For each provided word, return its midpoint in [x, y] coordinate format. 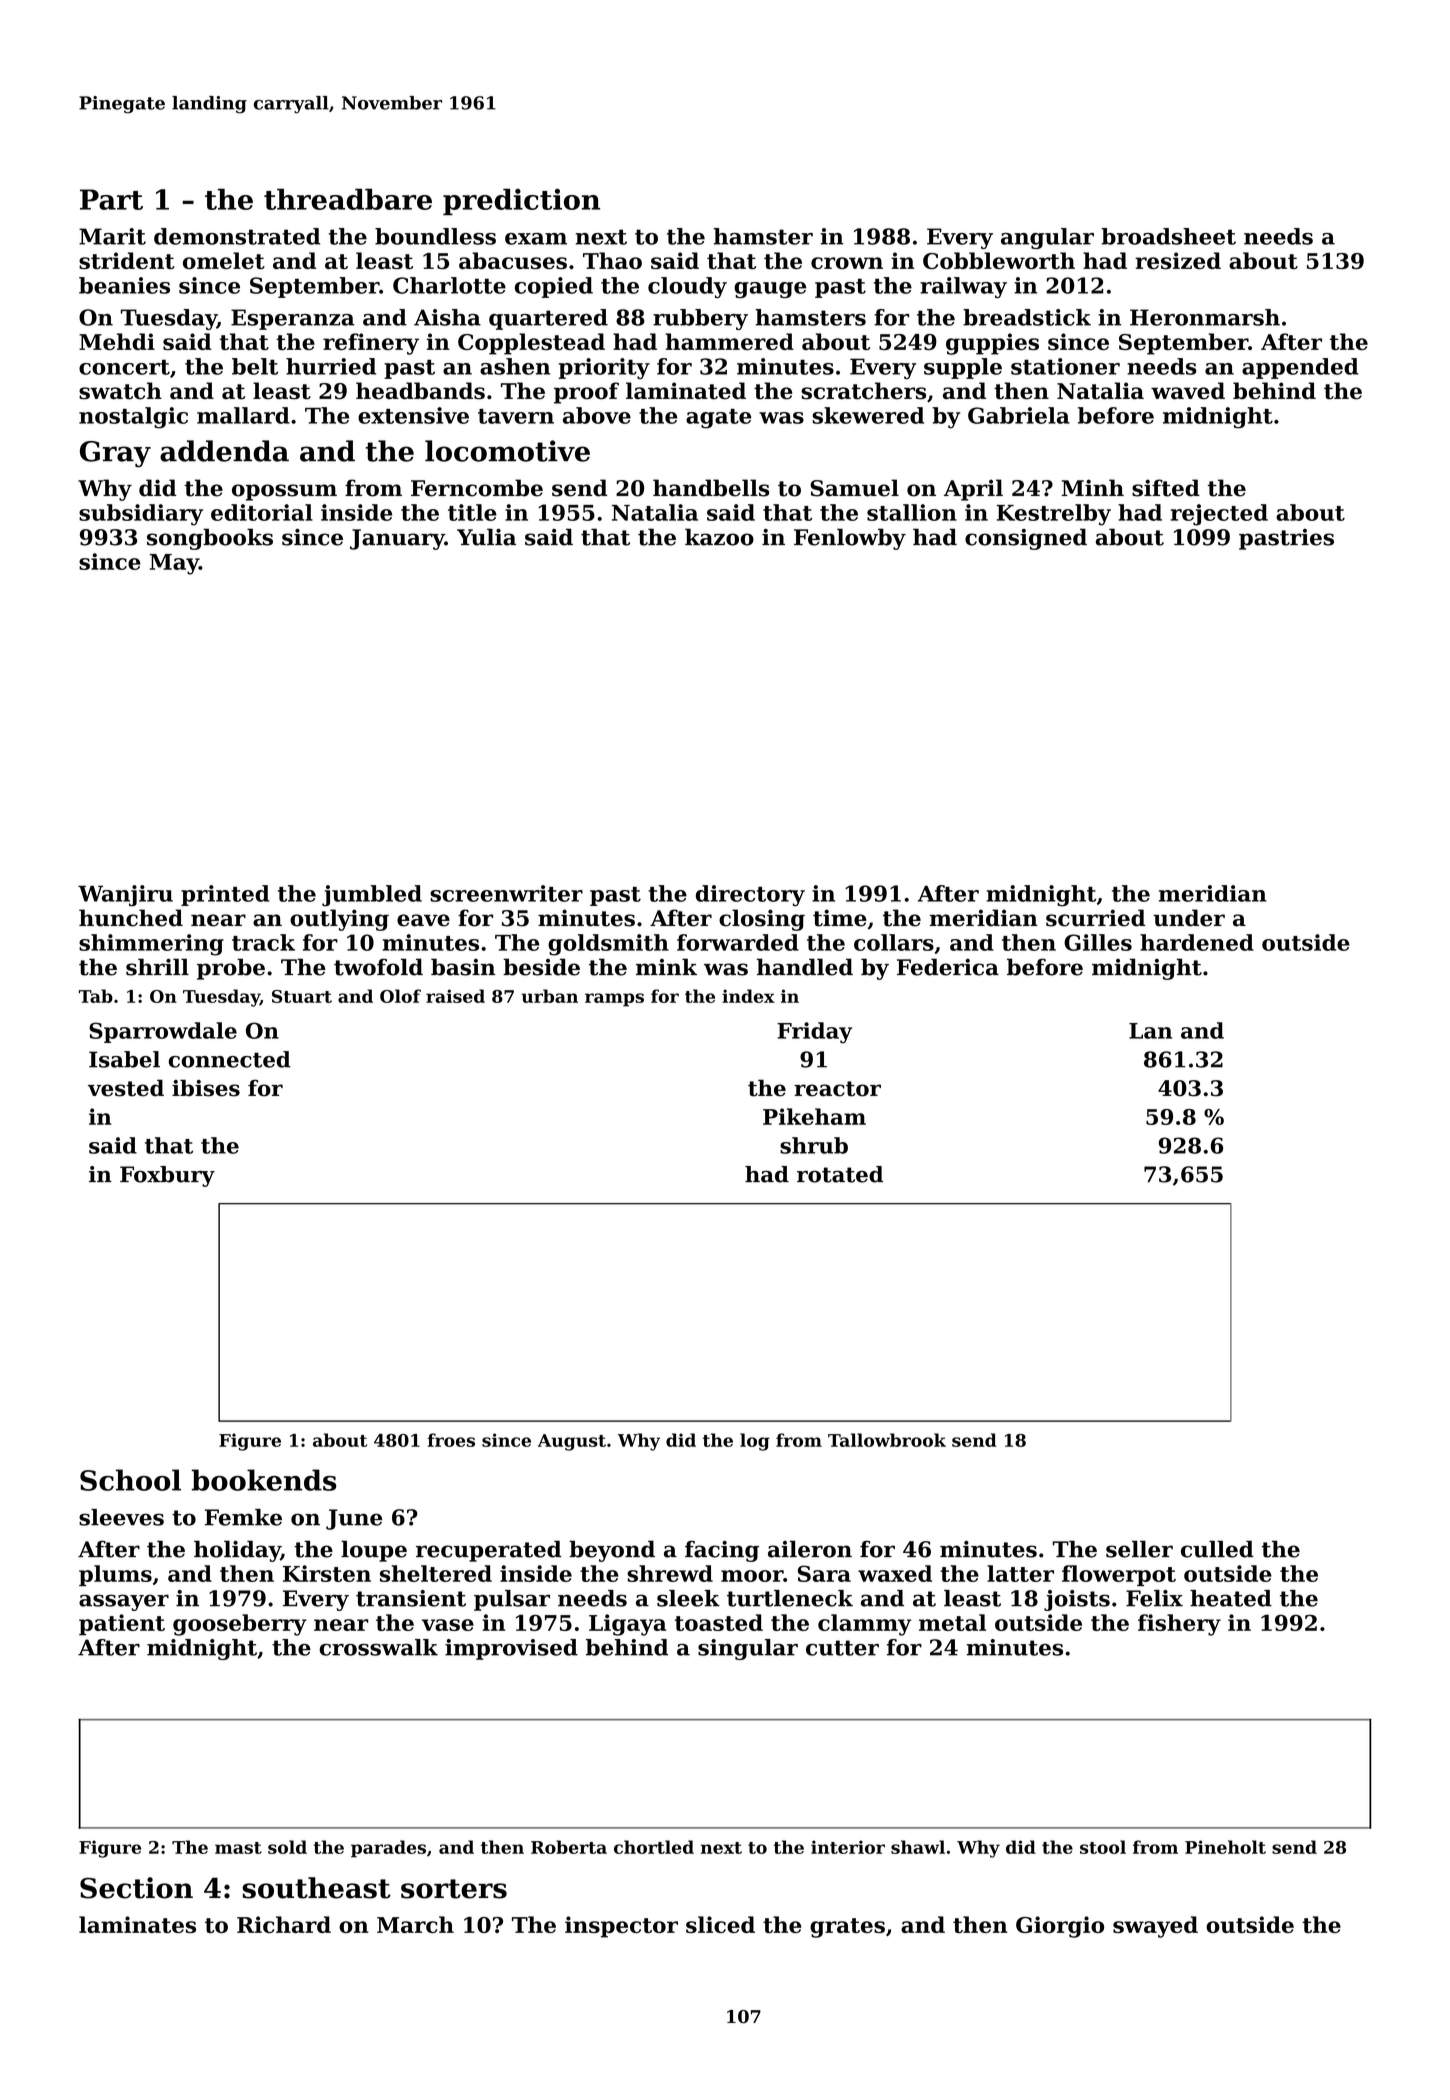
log [755, 1442]
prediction [521, 201]
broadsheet [1168, 236]
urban [549, 996]
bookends [264, 1480]
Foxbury [167, 1176]
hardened [1197, 942]
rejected [1219, 515]
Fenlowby [850, 539]
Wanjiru [125, 896]
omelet [224, 260]
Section [136, 1888]
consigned [1026, 539]
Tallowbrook [887, 1440]
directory [750, 896]
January [397, 539]
